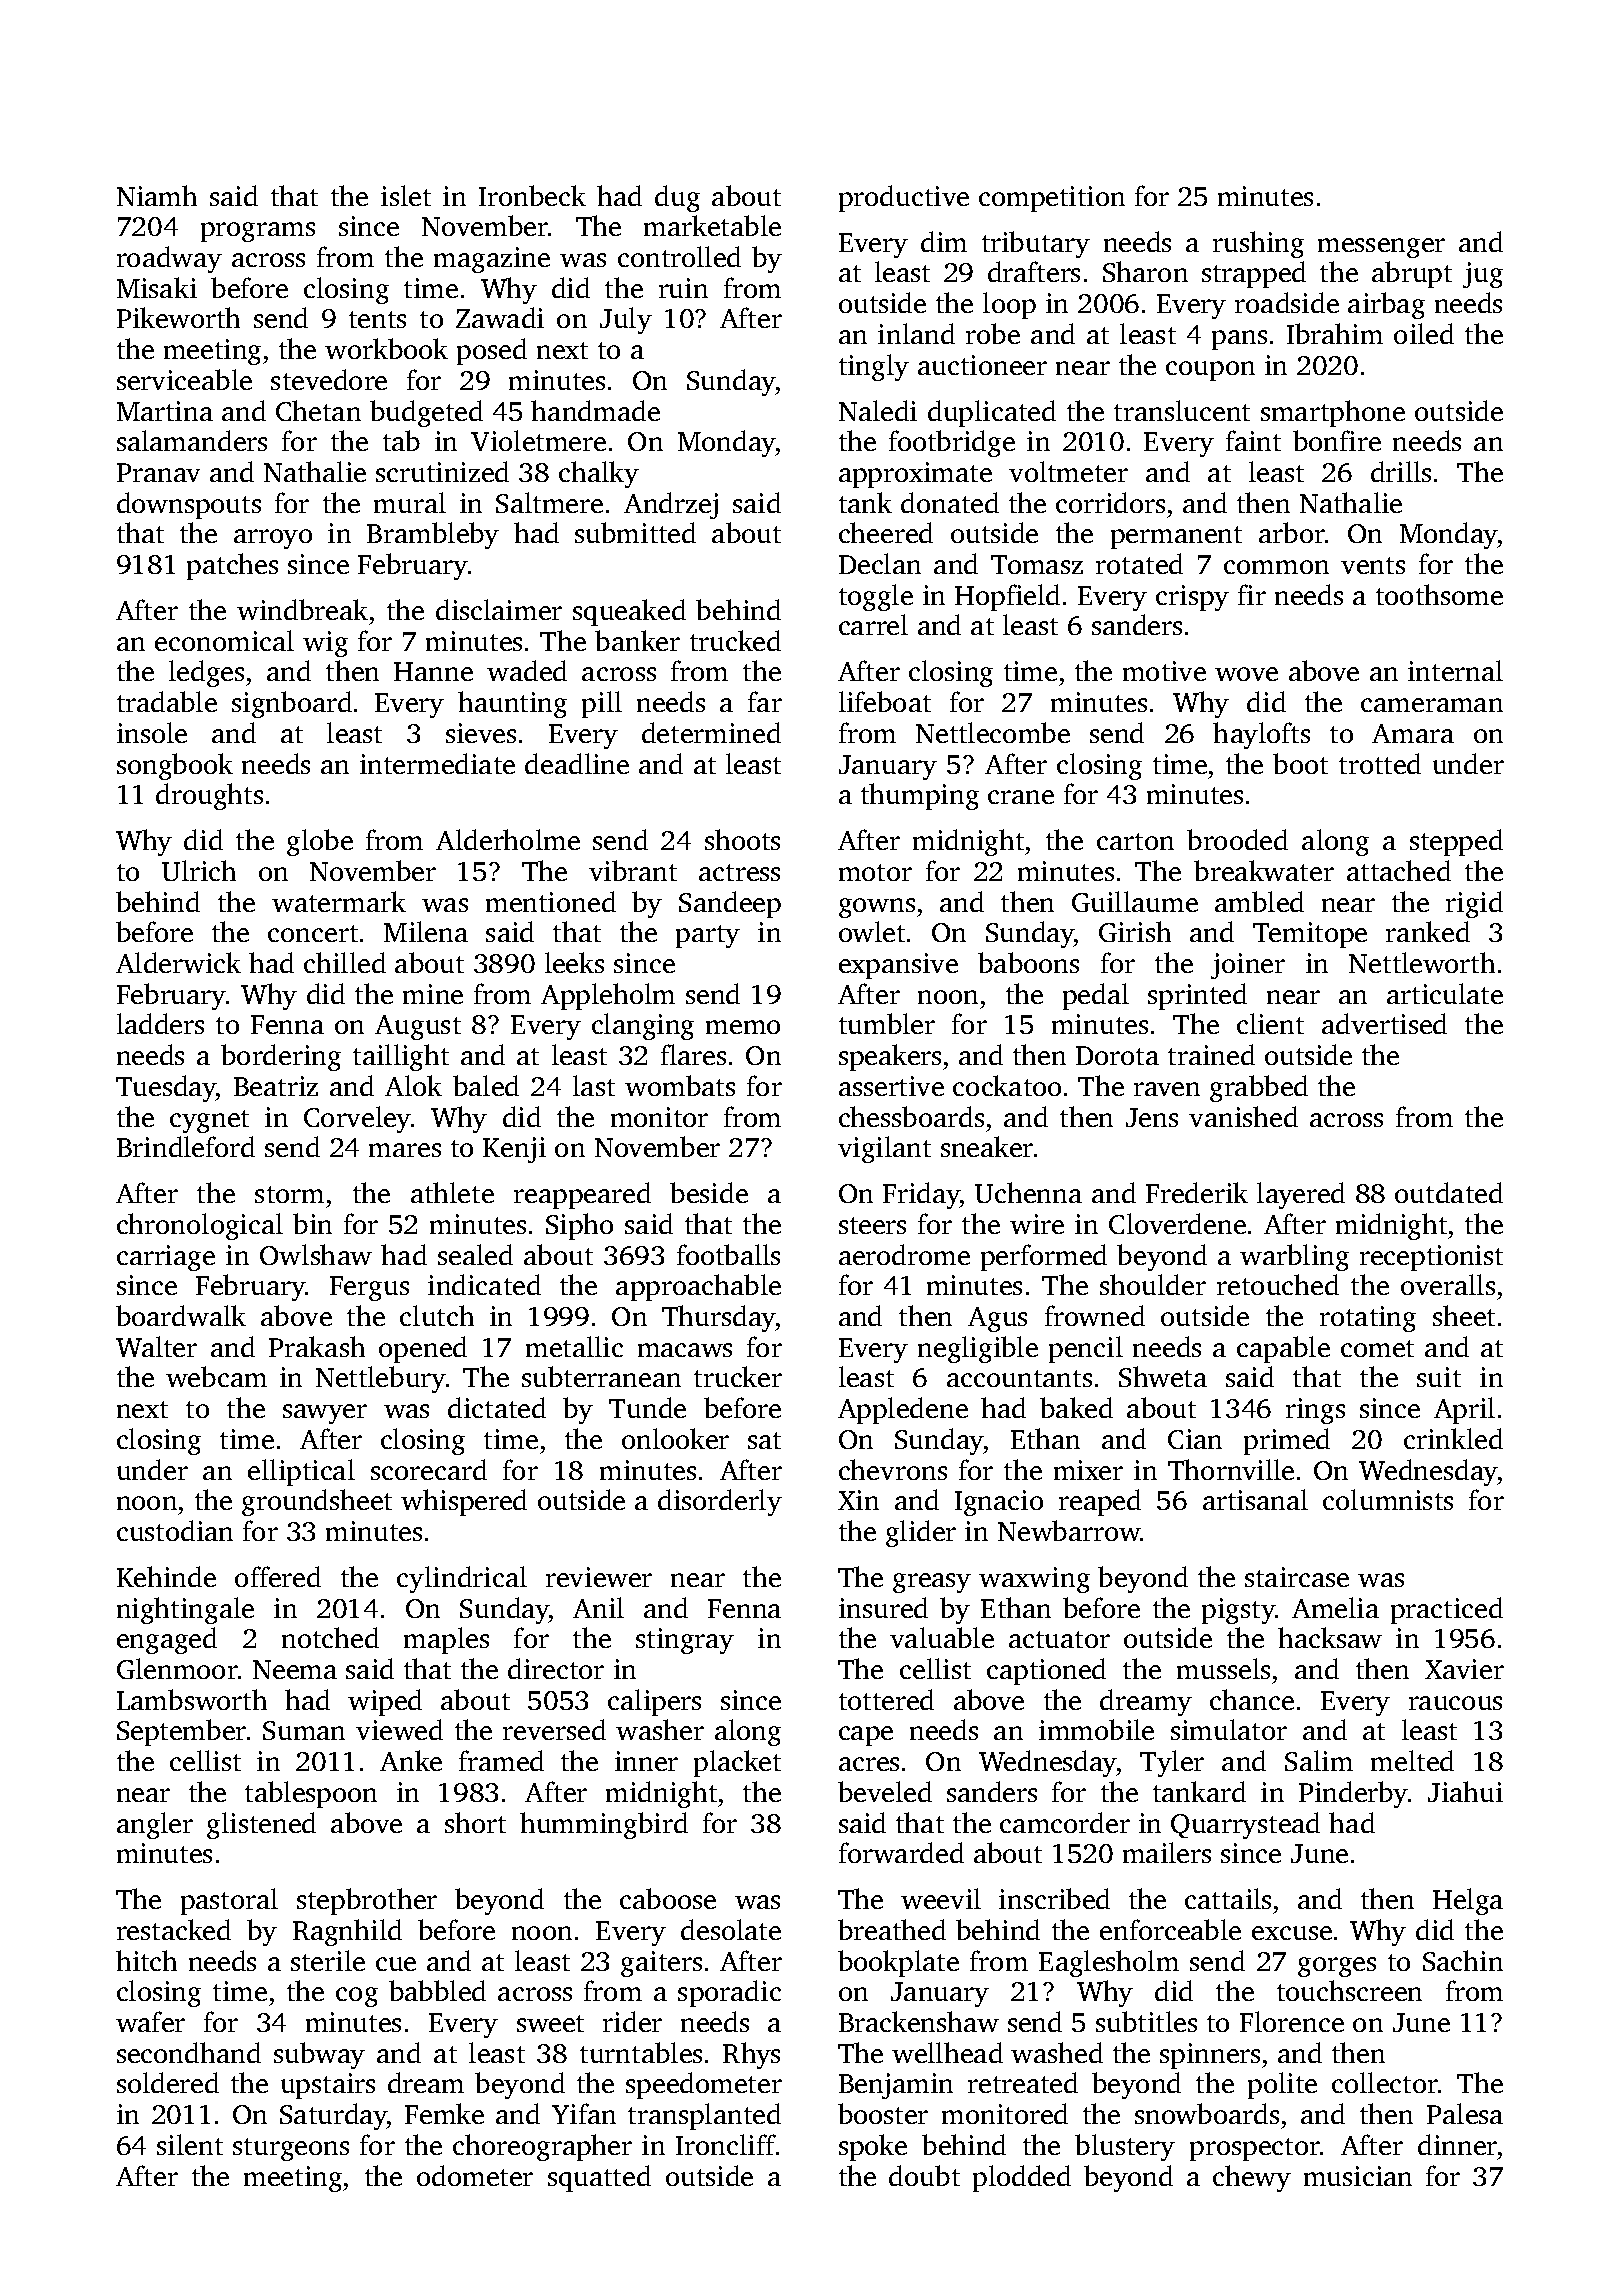  I want to click on melted, so click(1412, 1760).
